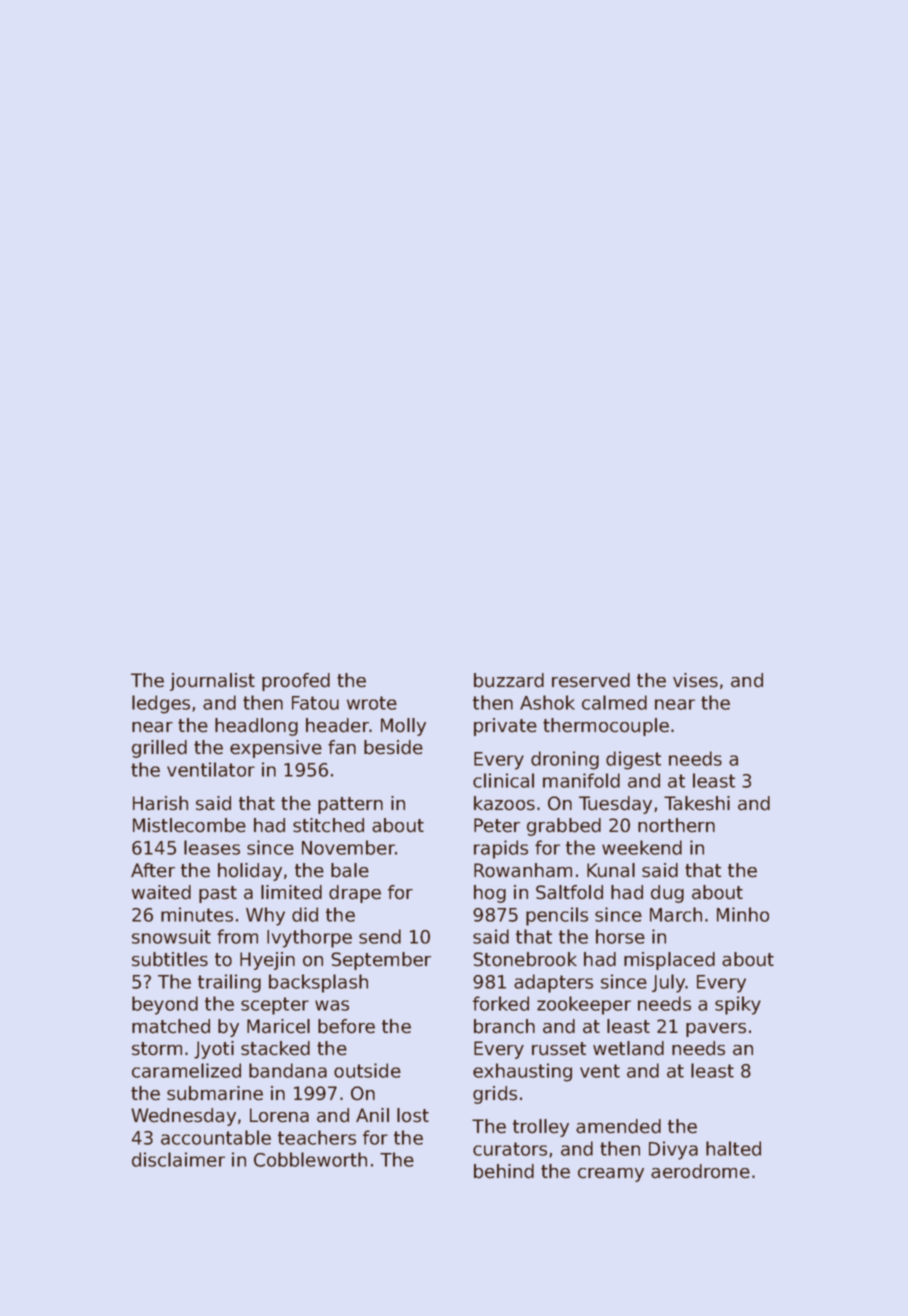  Describe the element at coordinates (178, 1159) in the screenshot. I see `disclaimer` at that location.
